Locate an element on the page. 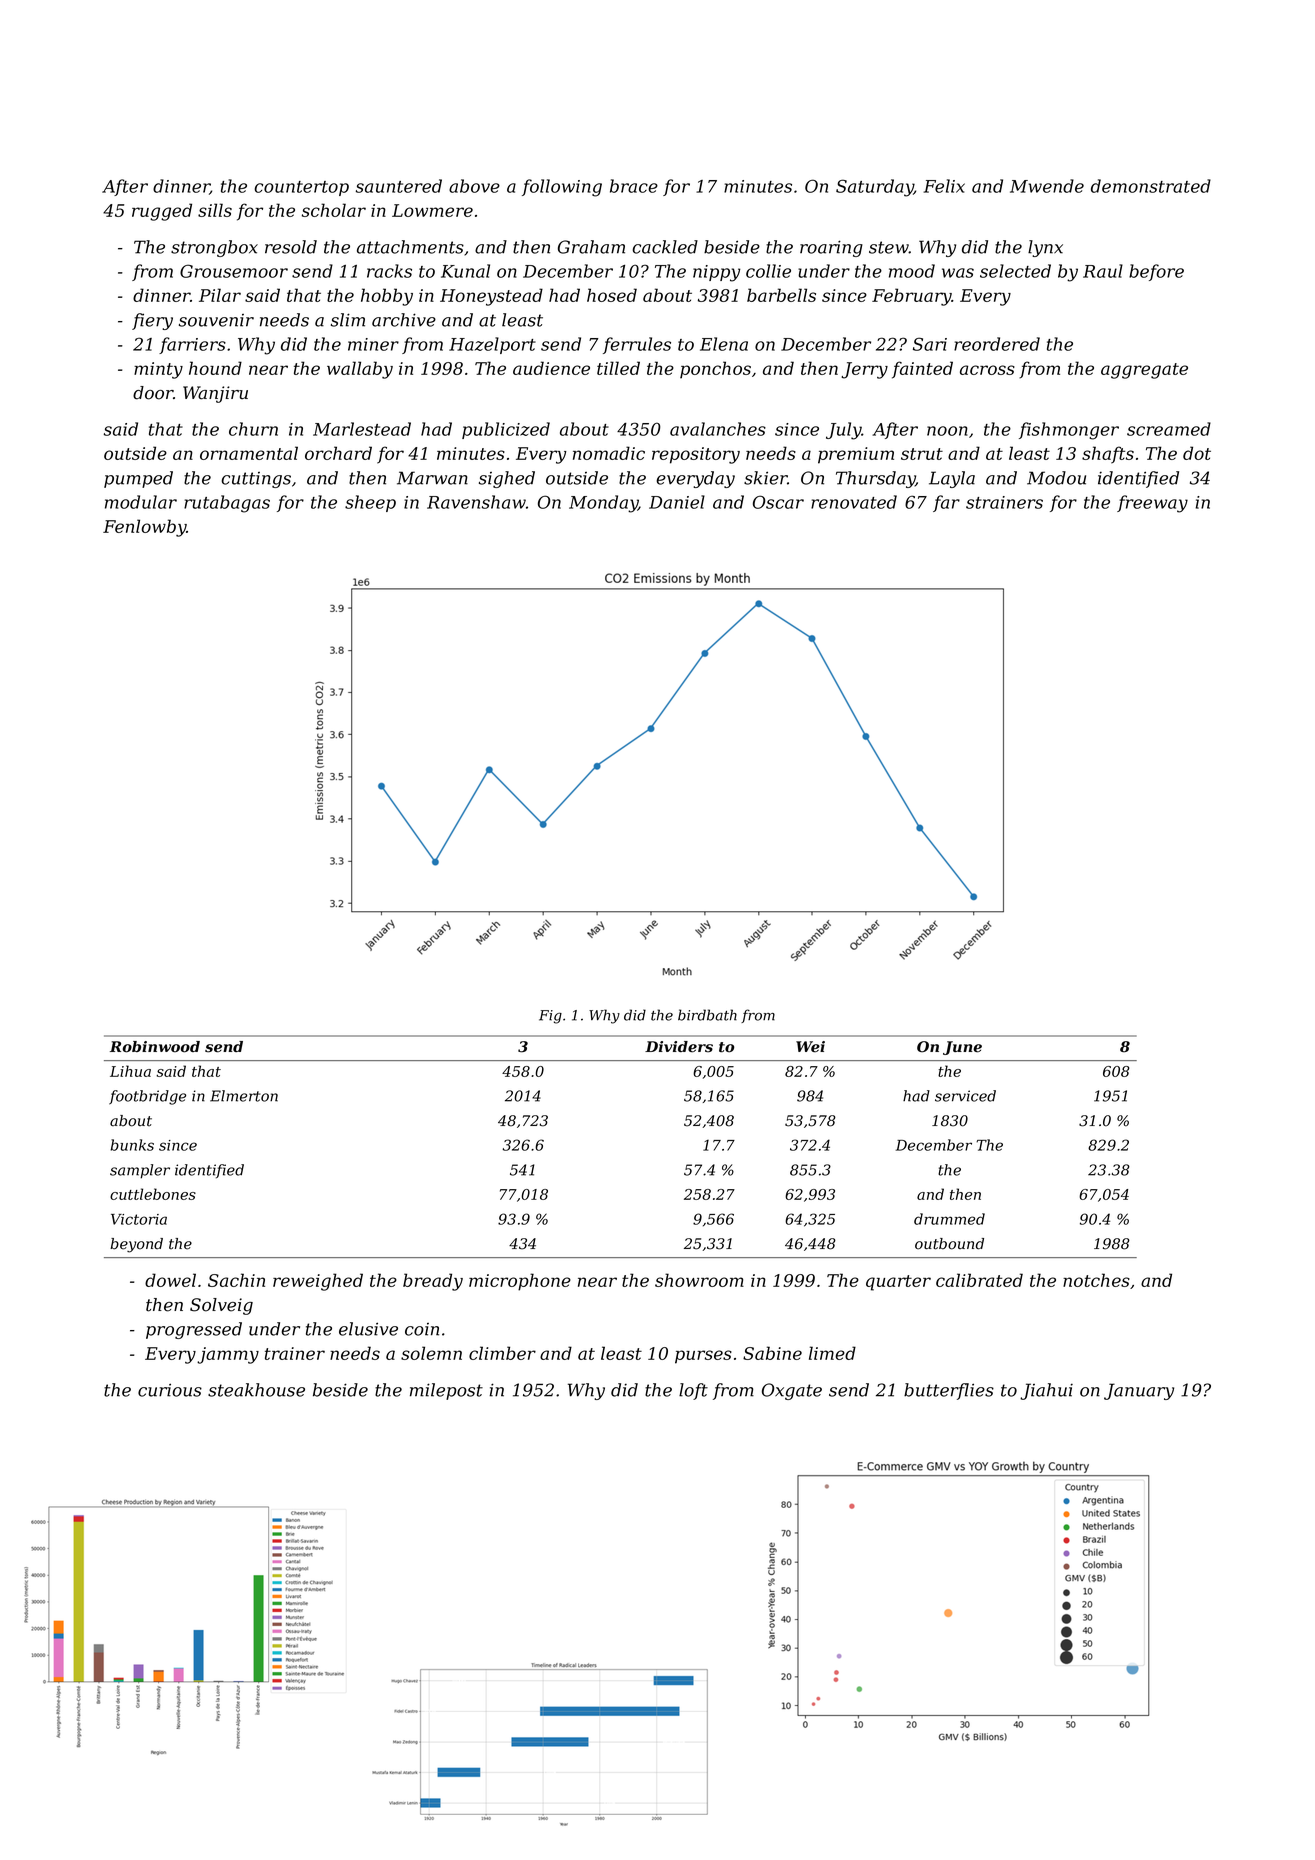 This page has width=1315, height=1860. climber is located at coordinates (502, 1353).
